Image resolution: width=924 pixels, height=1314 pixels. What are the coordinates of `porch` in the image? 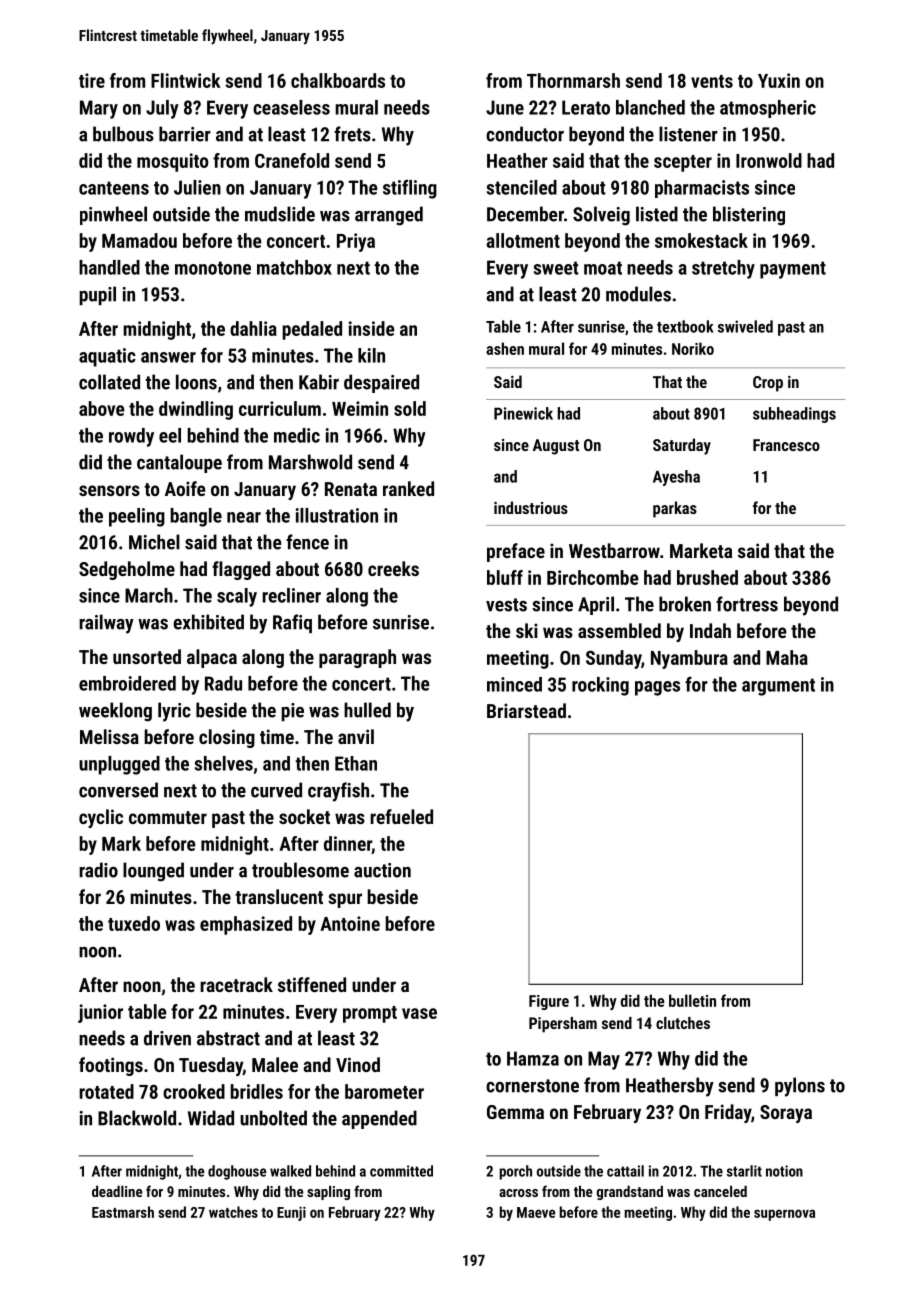 It's located at (516, 1172).
